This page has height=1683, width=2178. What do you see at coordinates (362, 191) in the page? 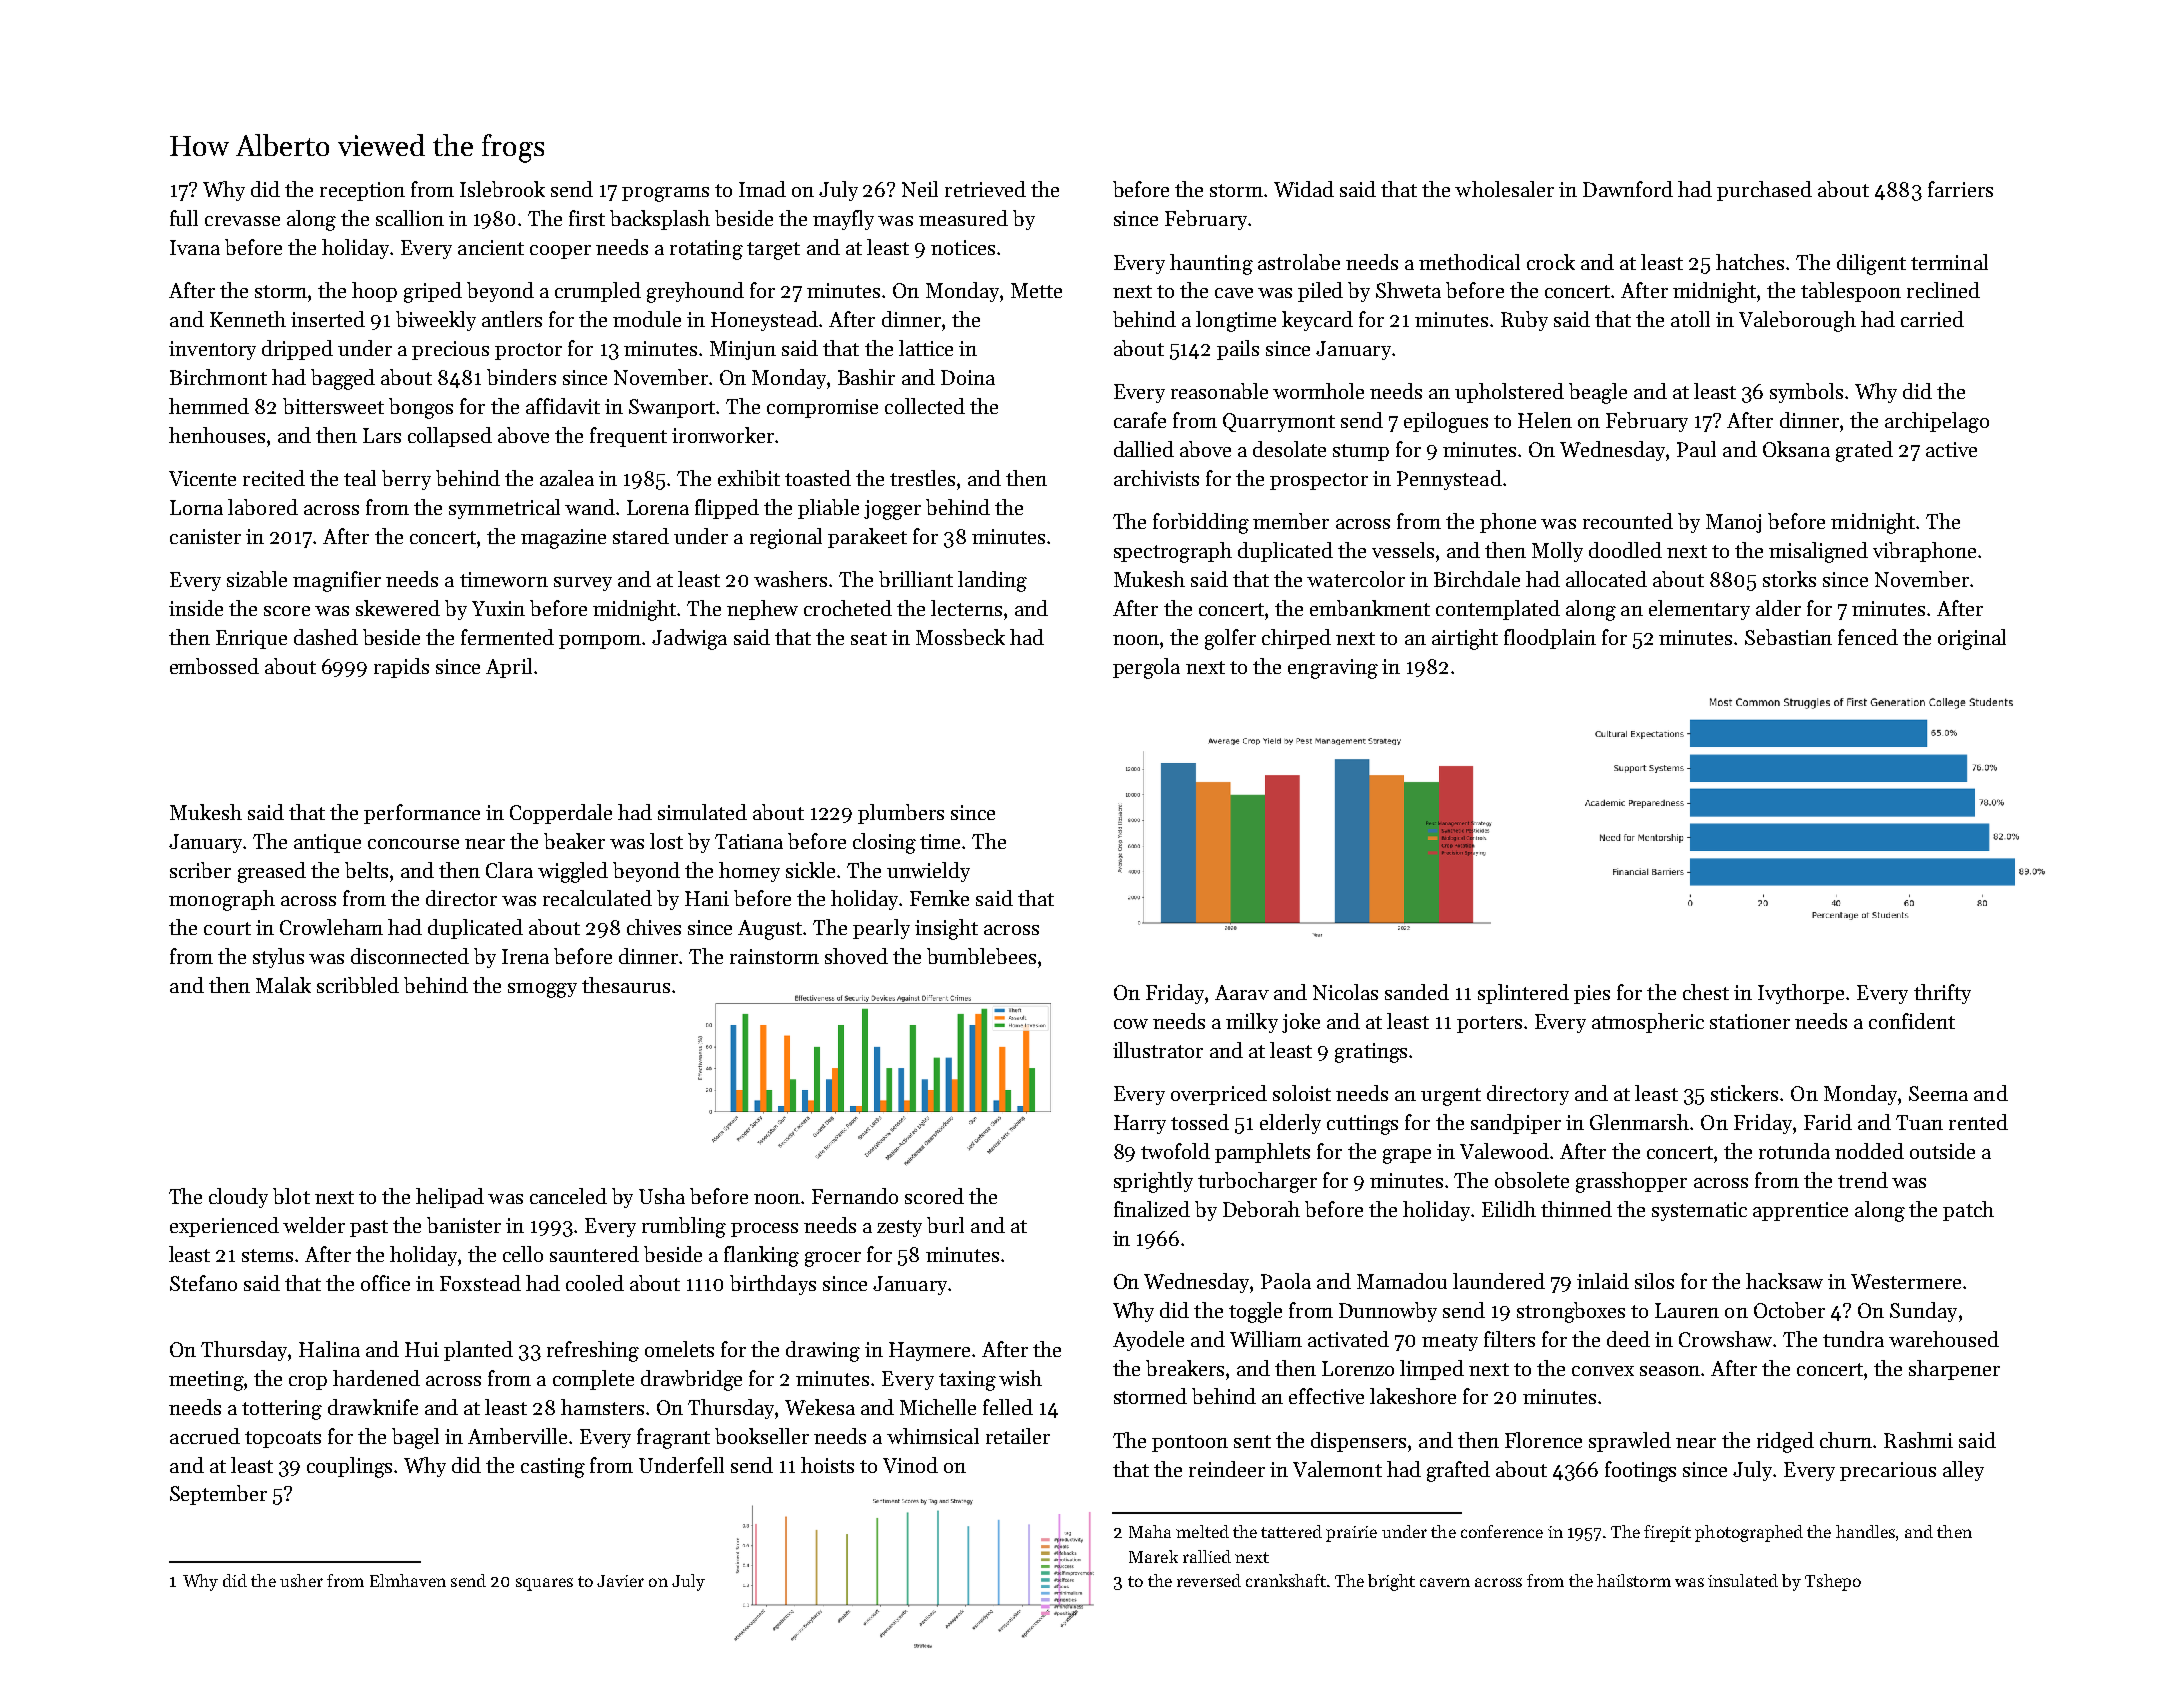
I see `reception` at bounding box center [362, 191].
